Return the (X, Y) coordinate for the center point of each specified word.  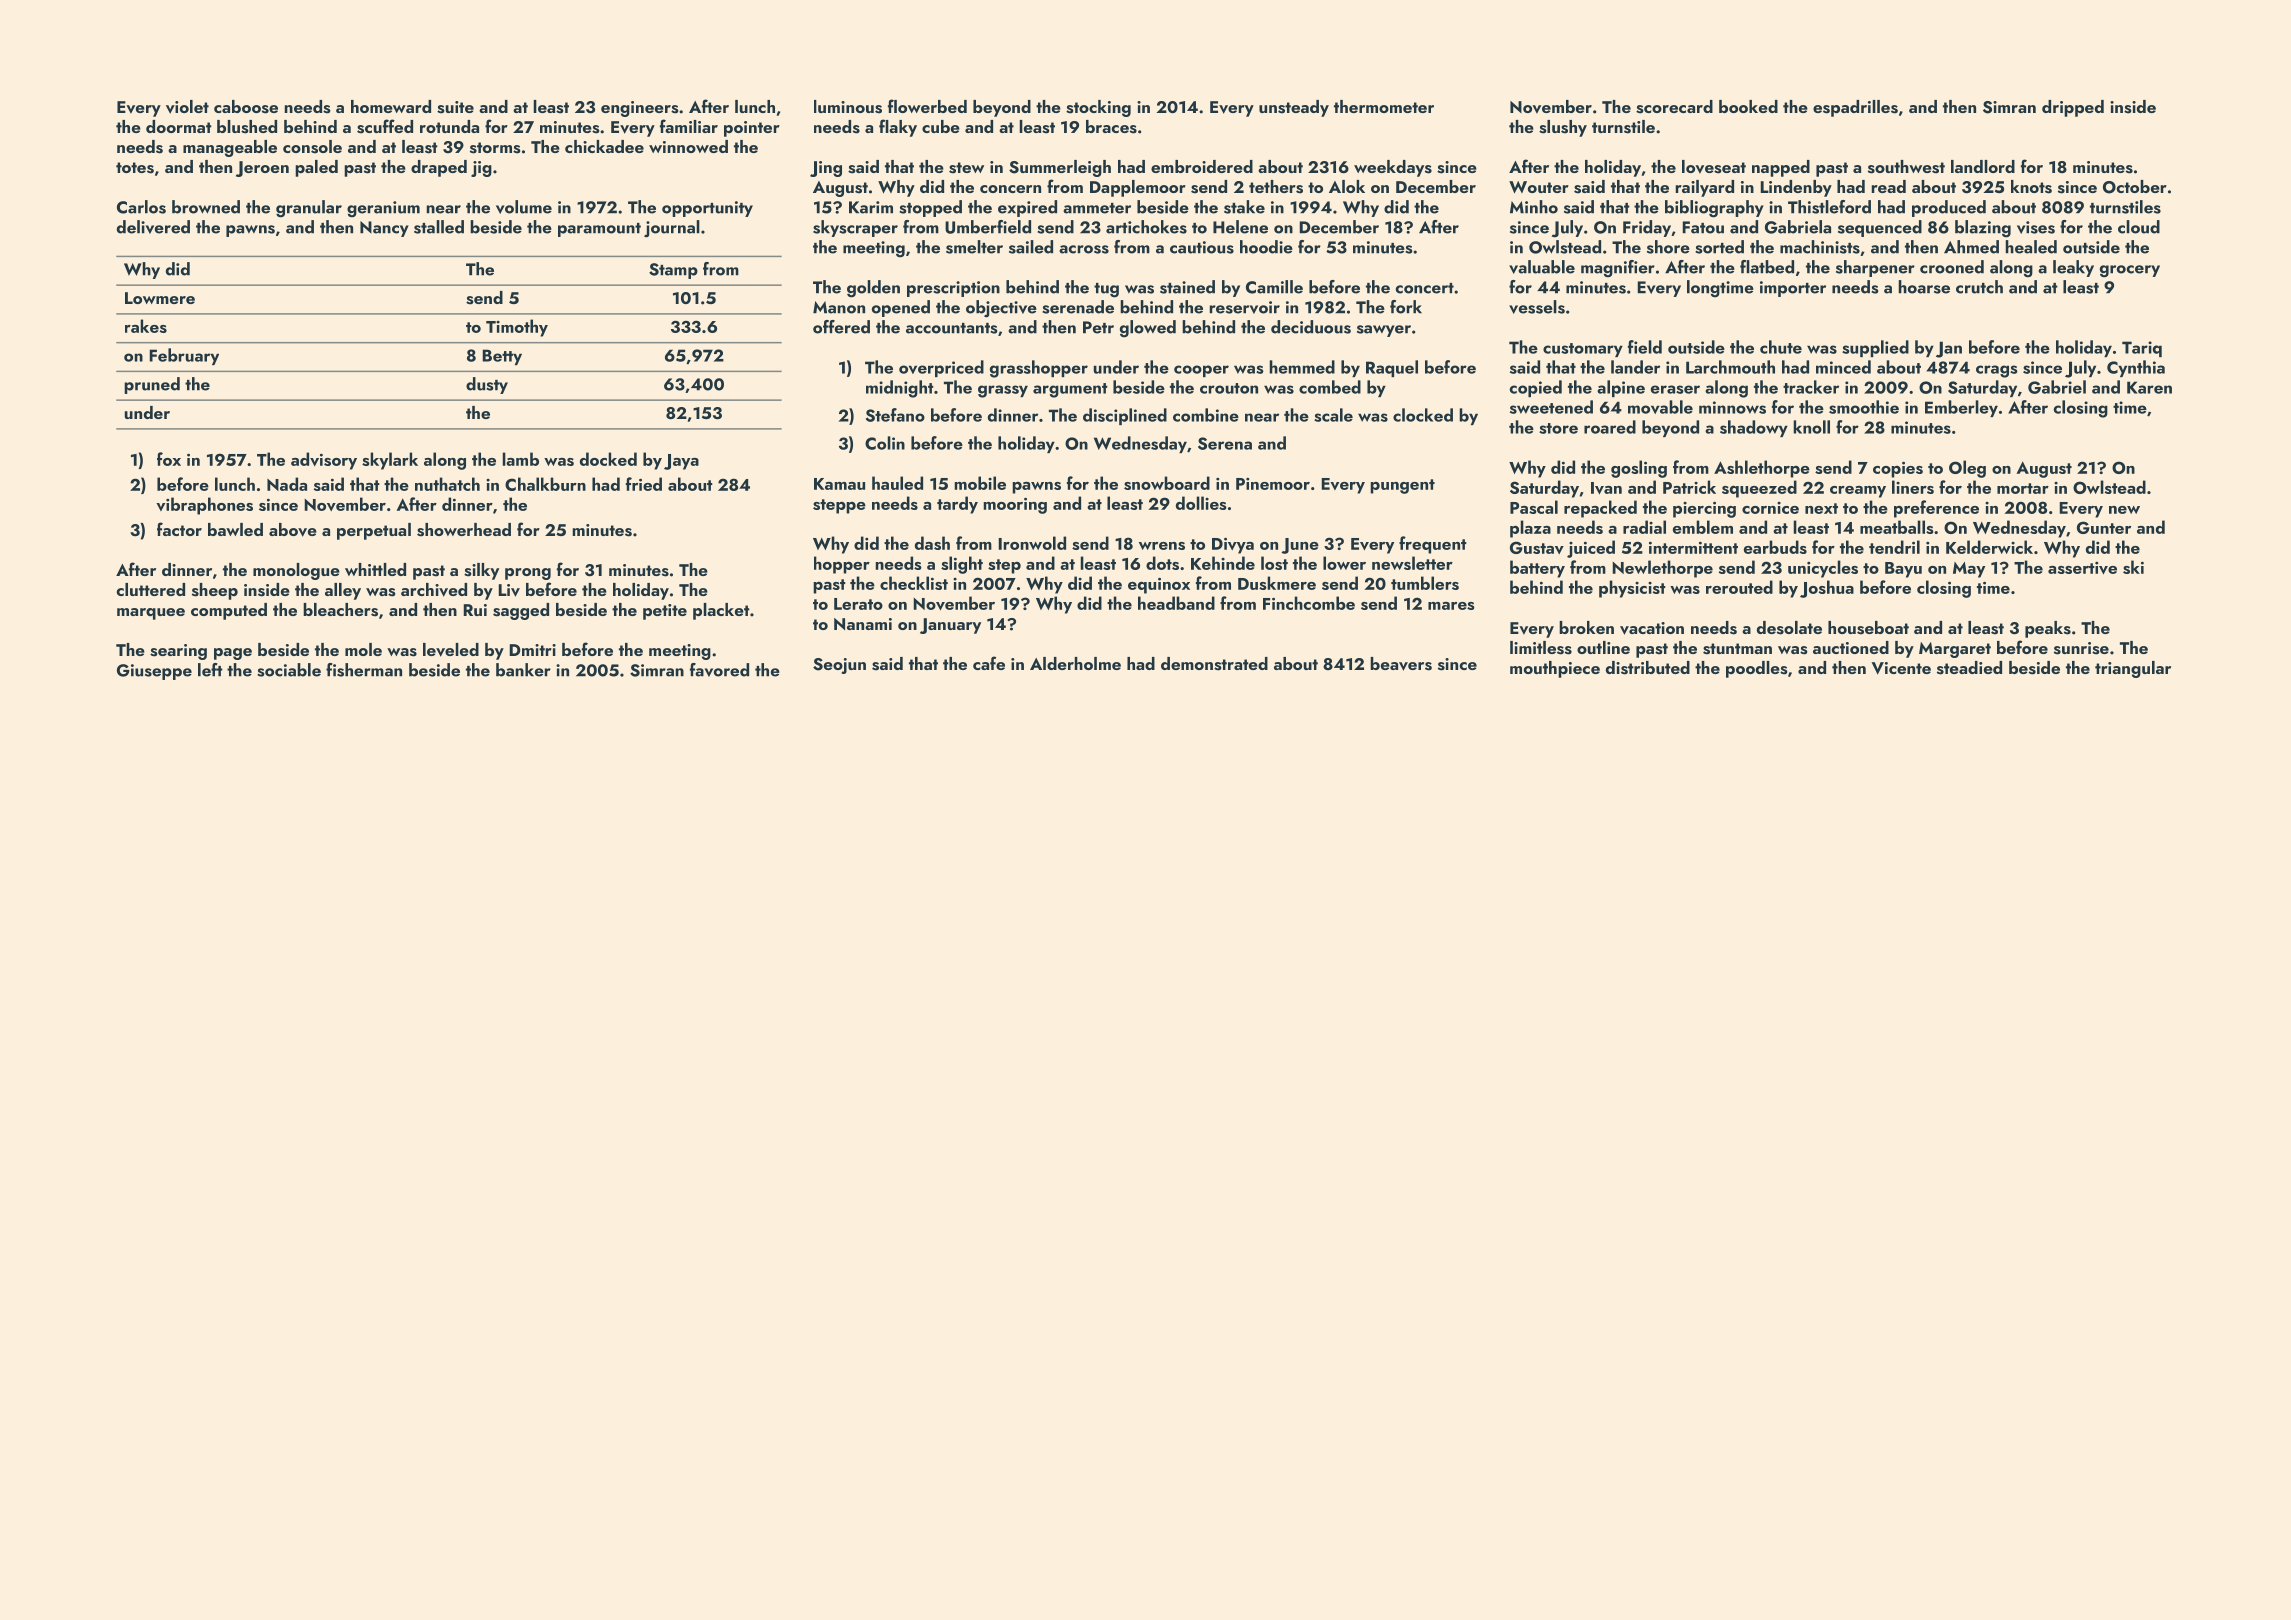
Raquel (1392, 368)
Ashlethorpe (1762, 469)
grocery (2130, 271)
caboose (246, 107)
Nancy (384, 229)
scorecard (1674, 107)
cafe (989, 663)
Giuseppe (154, 672)
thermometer (1384, 106)
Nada (287, 484)
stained (1187, 287)
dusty (487, 385)
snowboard (1167, 483)
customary (1583, 350)
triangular (2133, 669)
